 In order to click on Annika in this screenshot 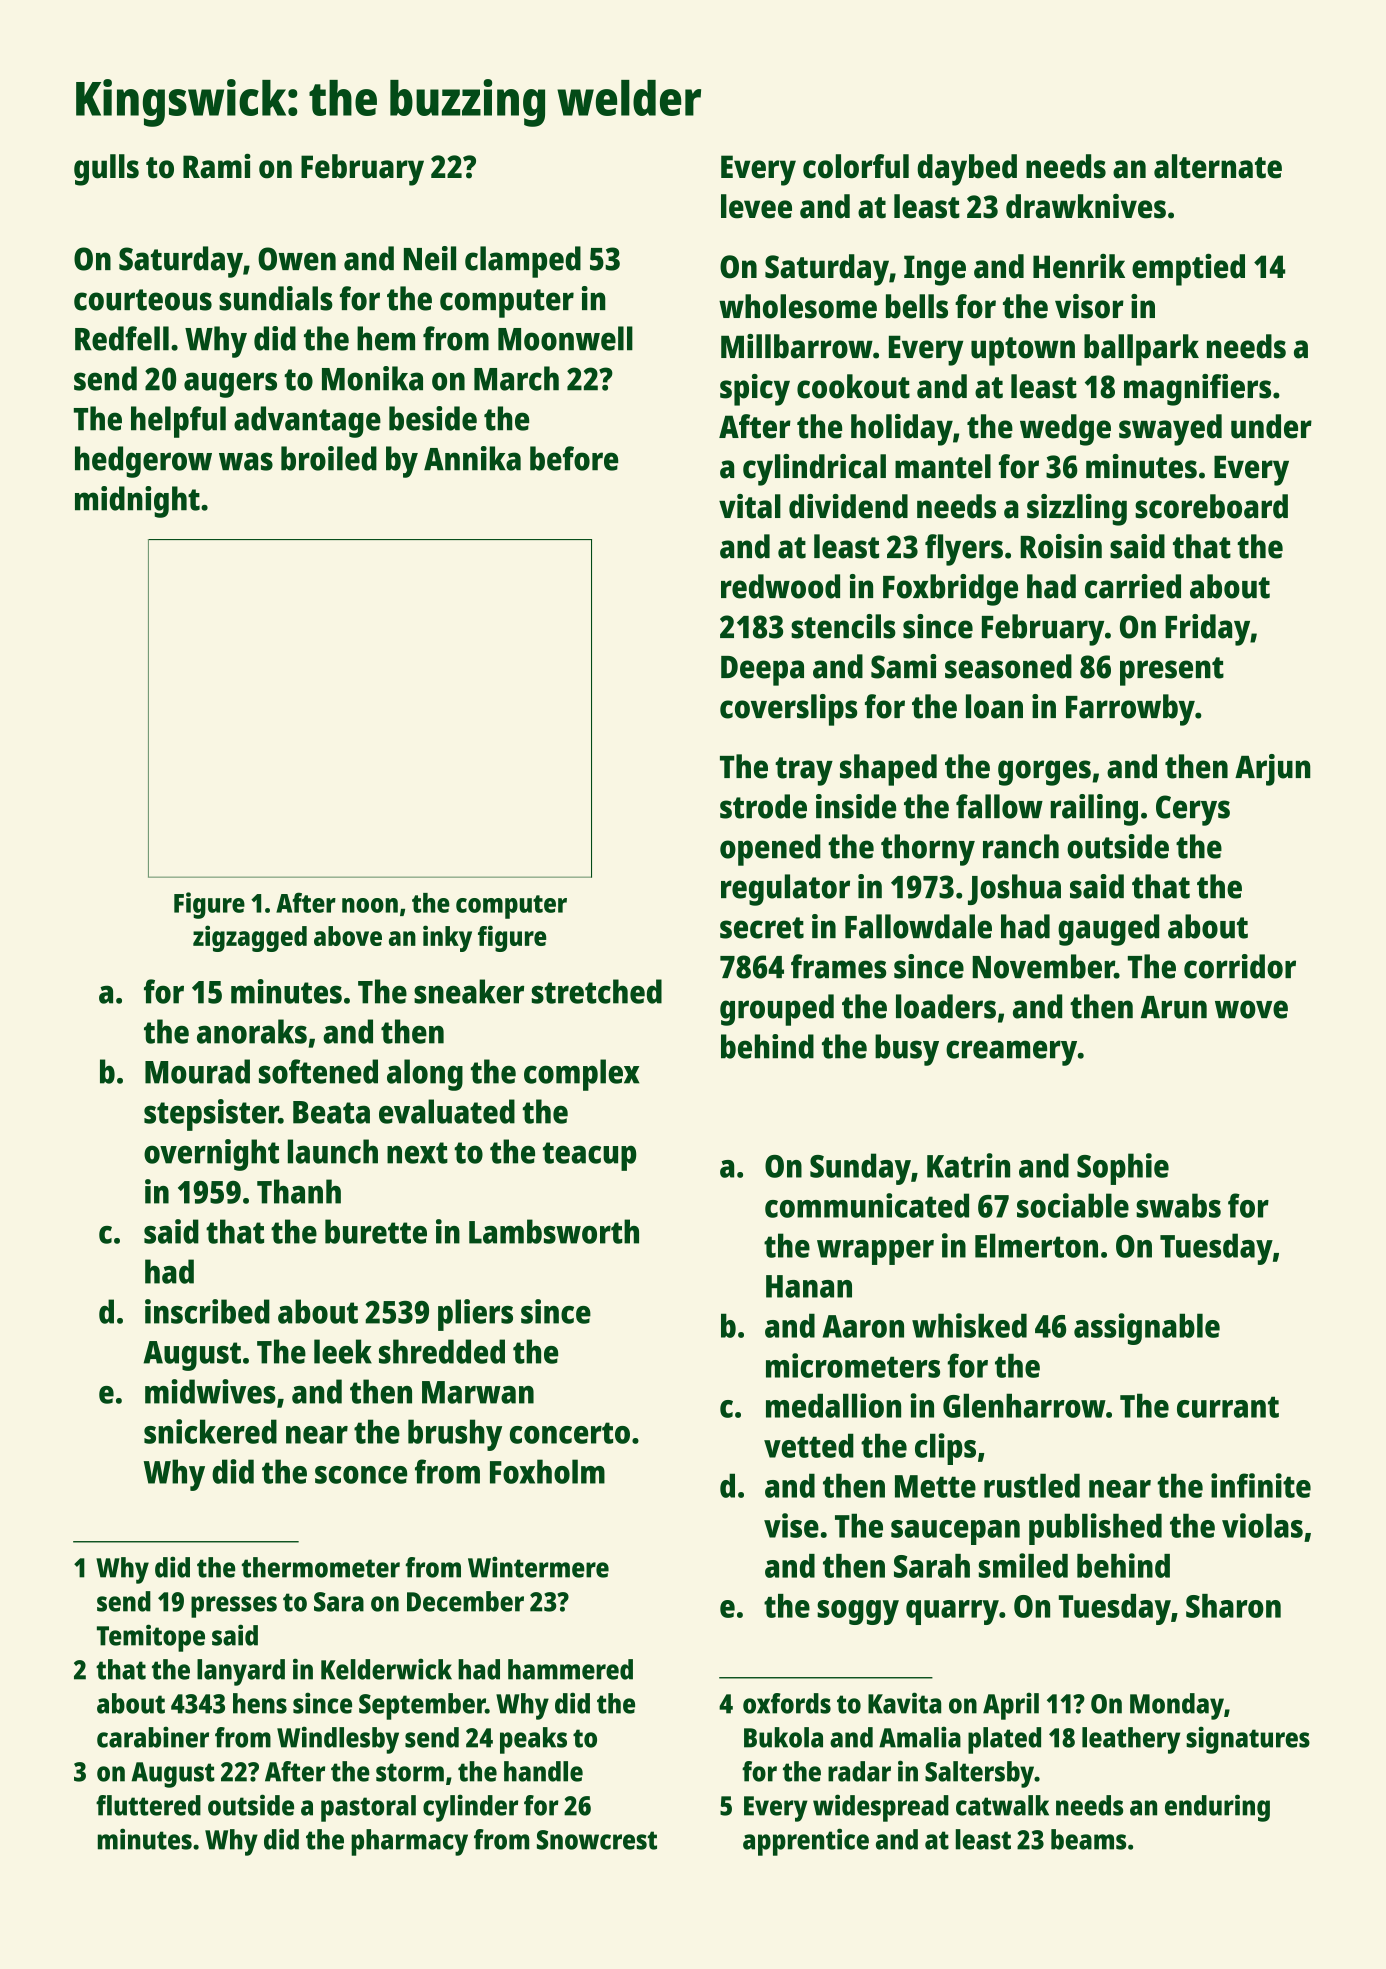, I will do `click(472, 458)`.
